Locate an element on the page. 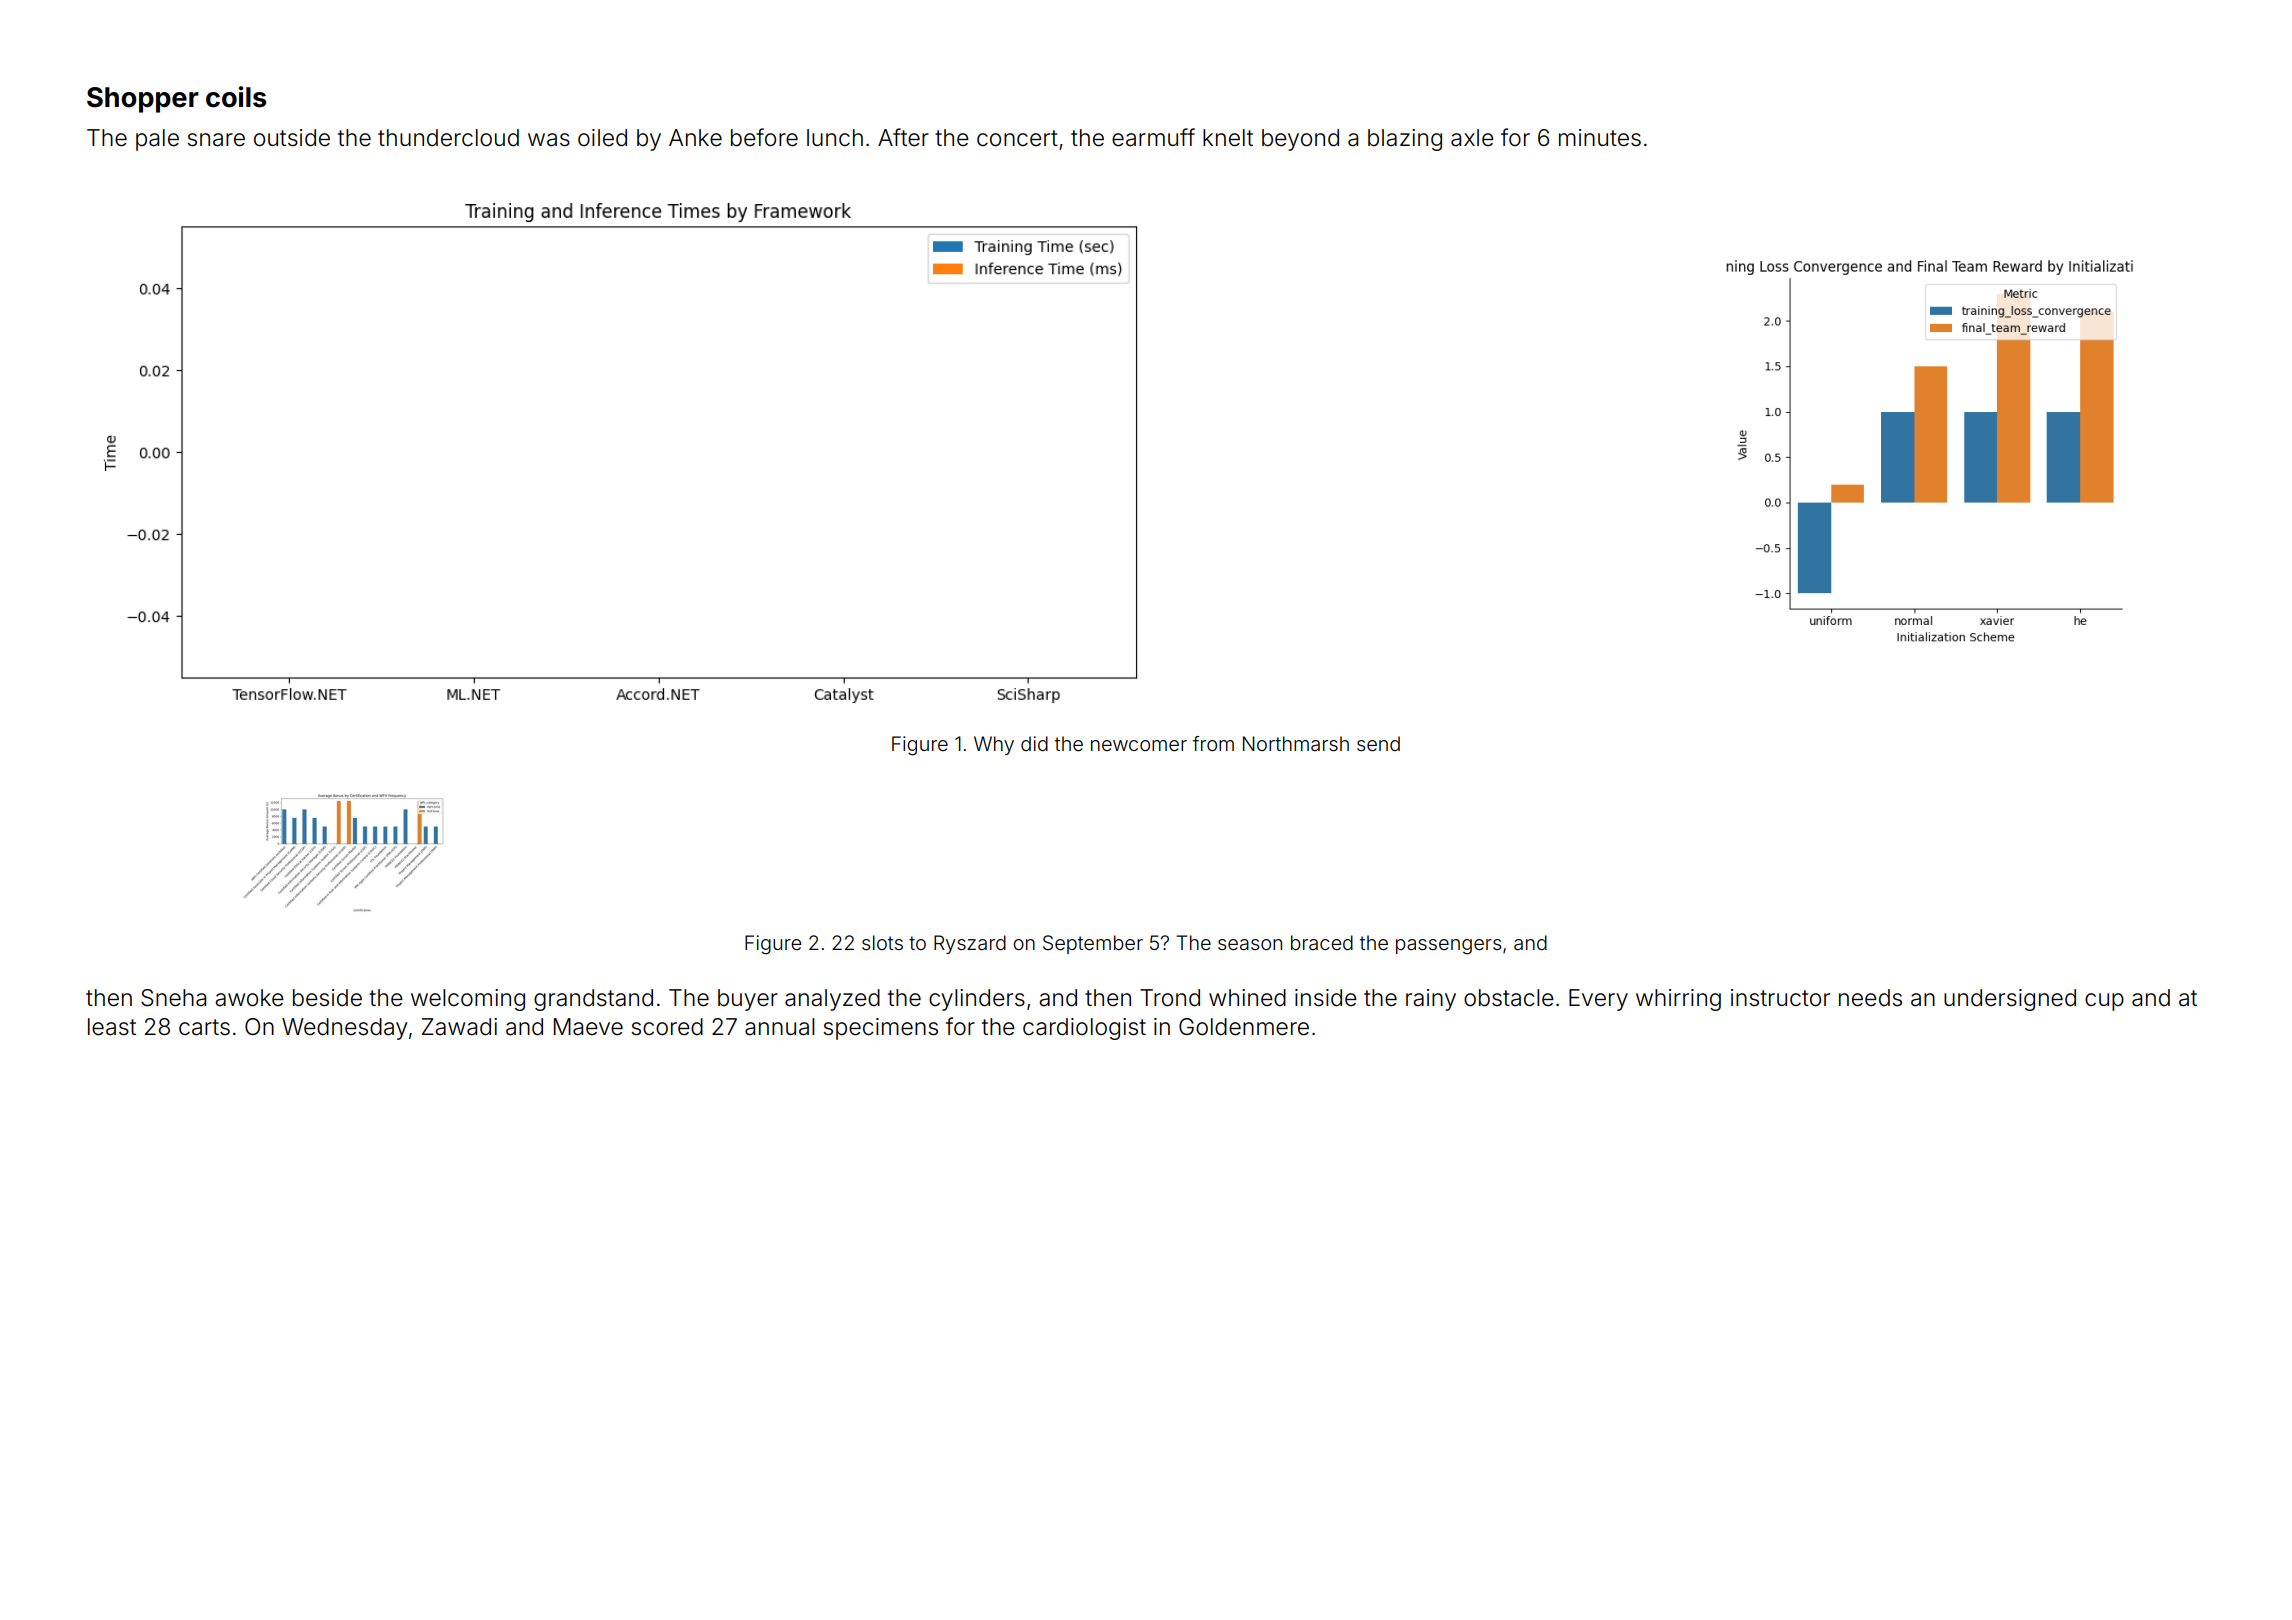  send is located at coordinates (1378, 743).
